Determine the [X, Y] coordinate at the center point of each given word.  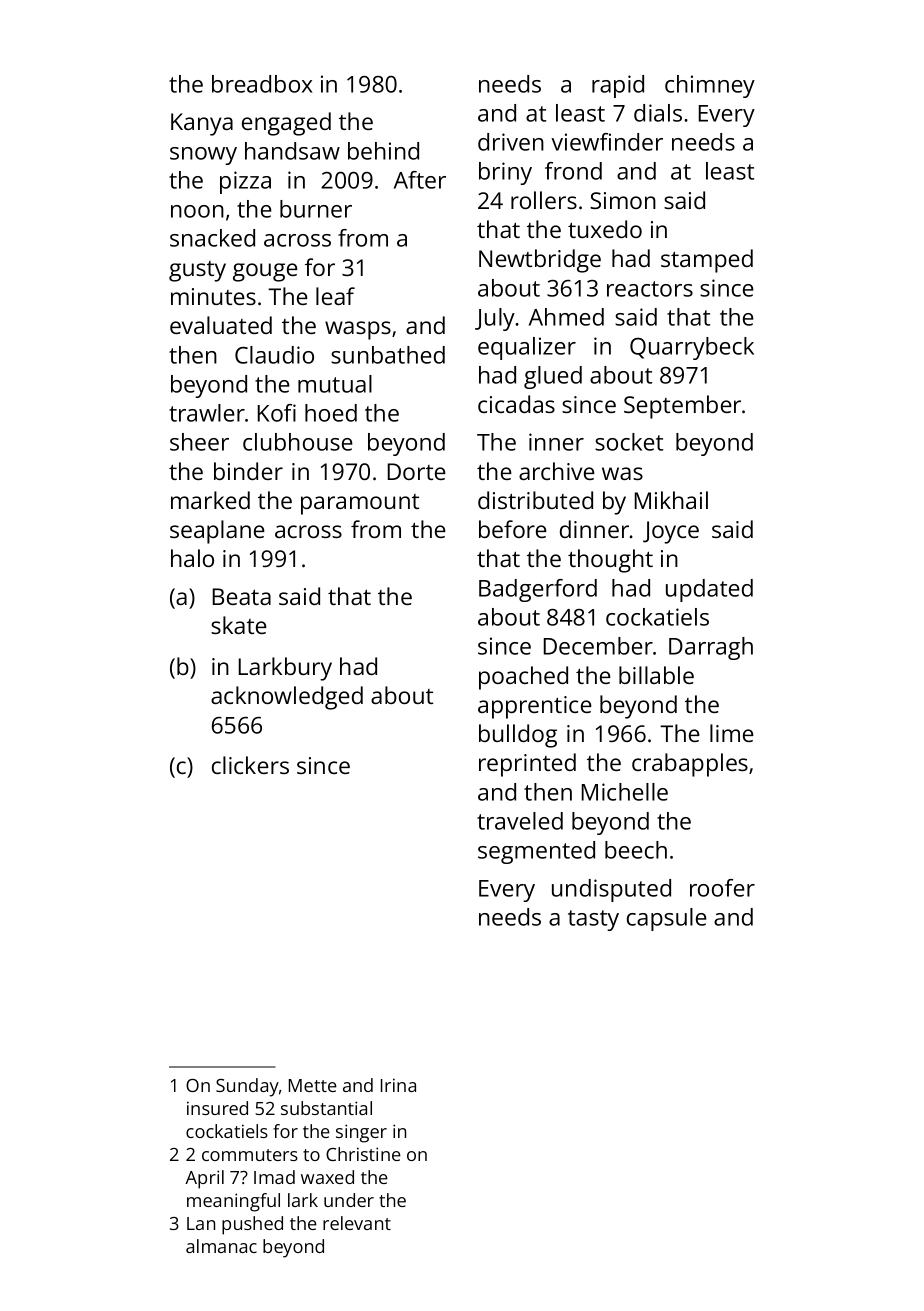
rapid [618, 86]
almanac [221, 1246]
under [349, 1200]
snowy [203, 156]
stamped [707, 261]
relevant [357, 1223]
